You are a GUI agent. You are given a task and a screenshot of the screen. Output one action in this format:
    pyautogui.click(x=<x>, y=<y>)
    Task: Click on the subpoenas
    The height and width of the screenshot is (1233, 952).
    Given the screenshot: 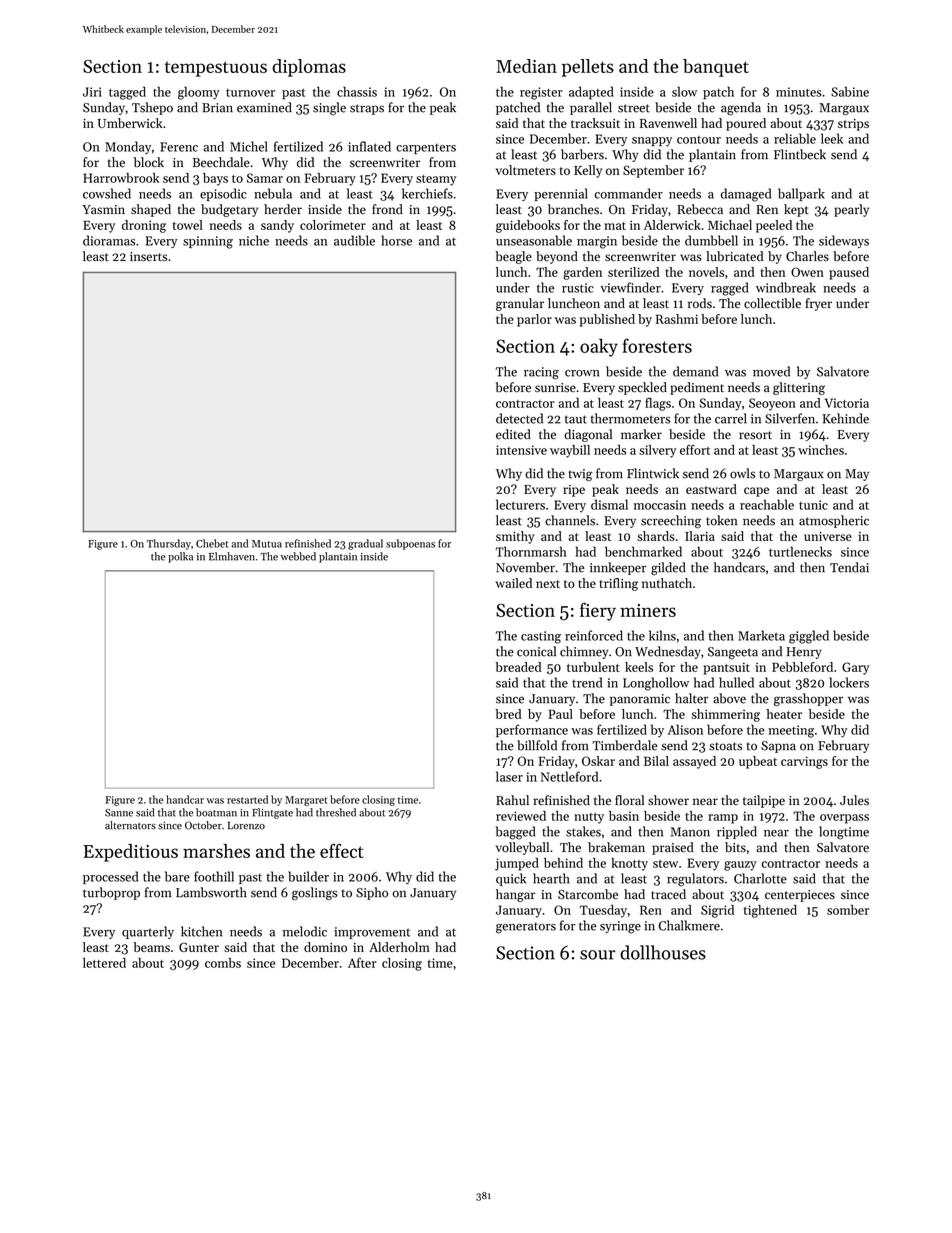 What is the action you would take?
    pyautogui.click(x=410, y=544)
